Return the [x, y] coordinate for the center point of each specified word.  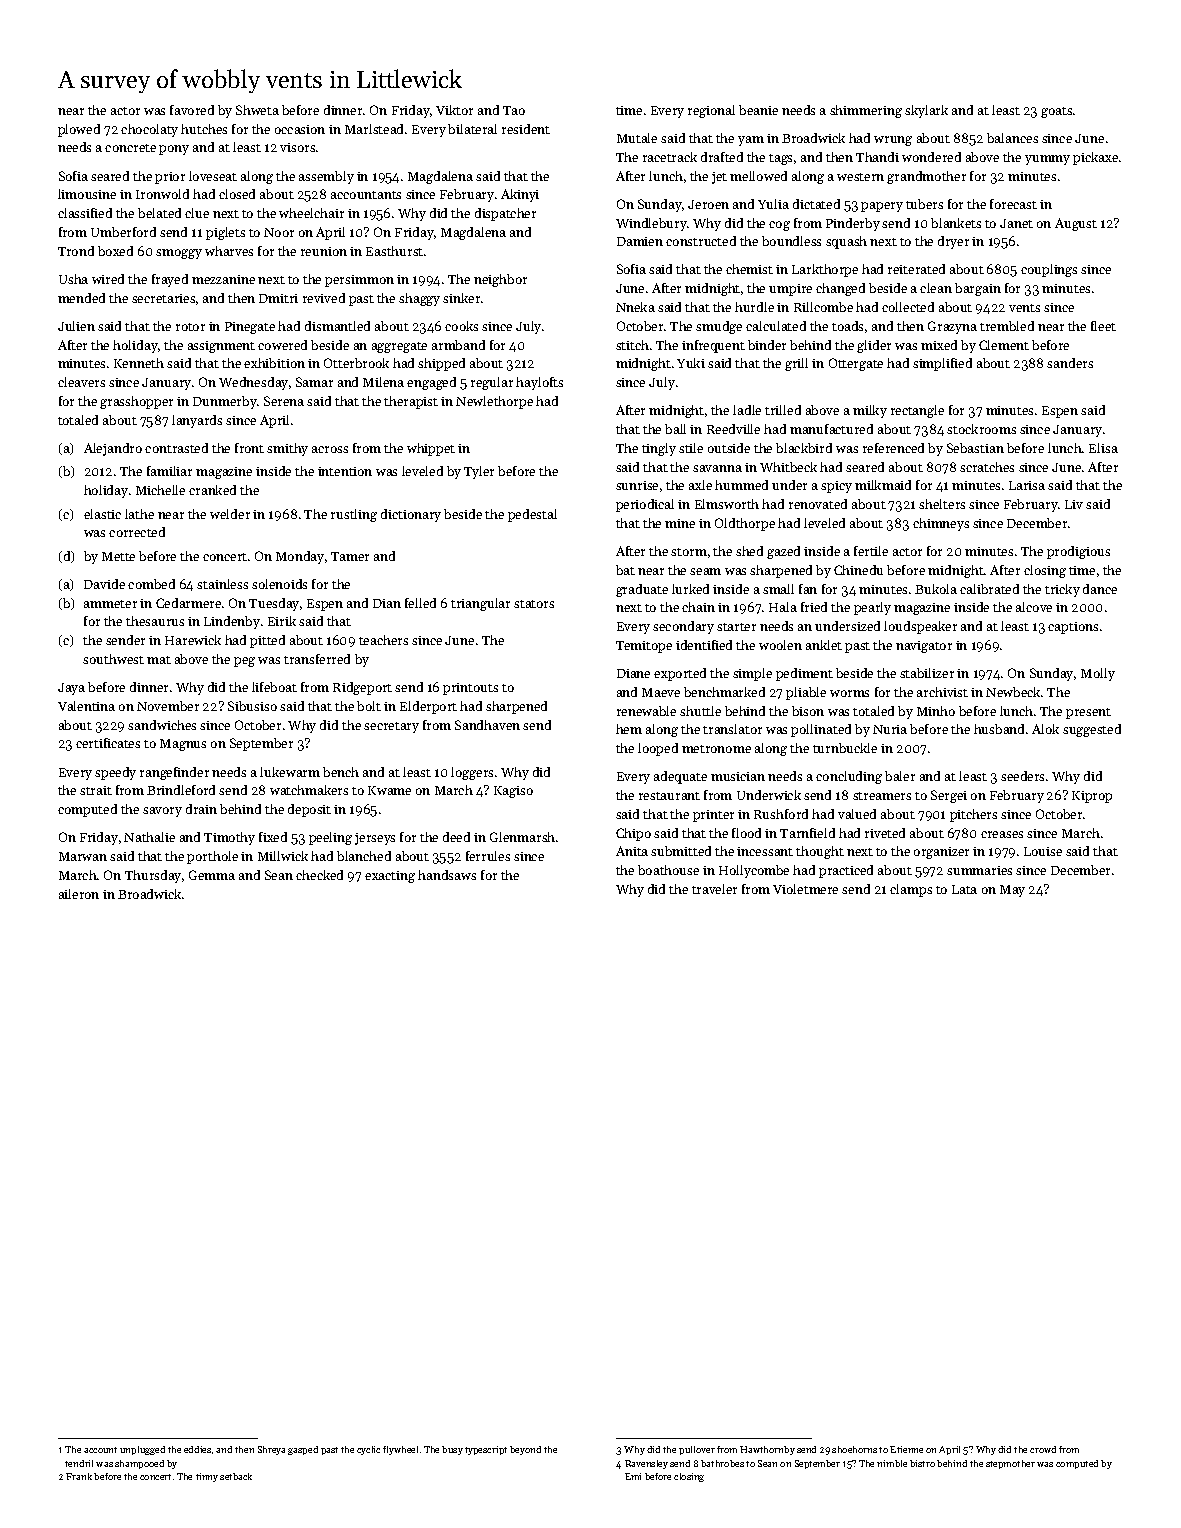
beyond [525, 1450]
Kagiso [513, 792]
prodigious [1078, 552]
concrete [130, 148]
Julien [76, 326]
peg [244, 662]
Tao [514, 110]
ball [675, 429]
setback [236, 1476]
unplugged [142, 1450]
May [1012, 891]
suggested [1092, 730]
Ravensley [646, 1464]
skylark [926, 111]
